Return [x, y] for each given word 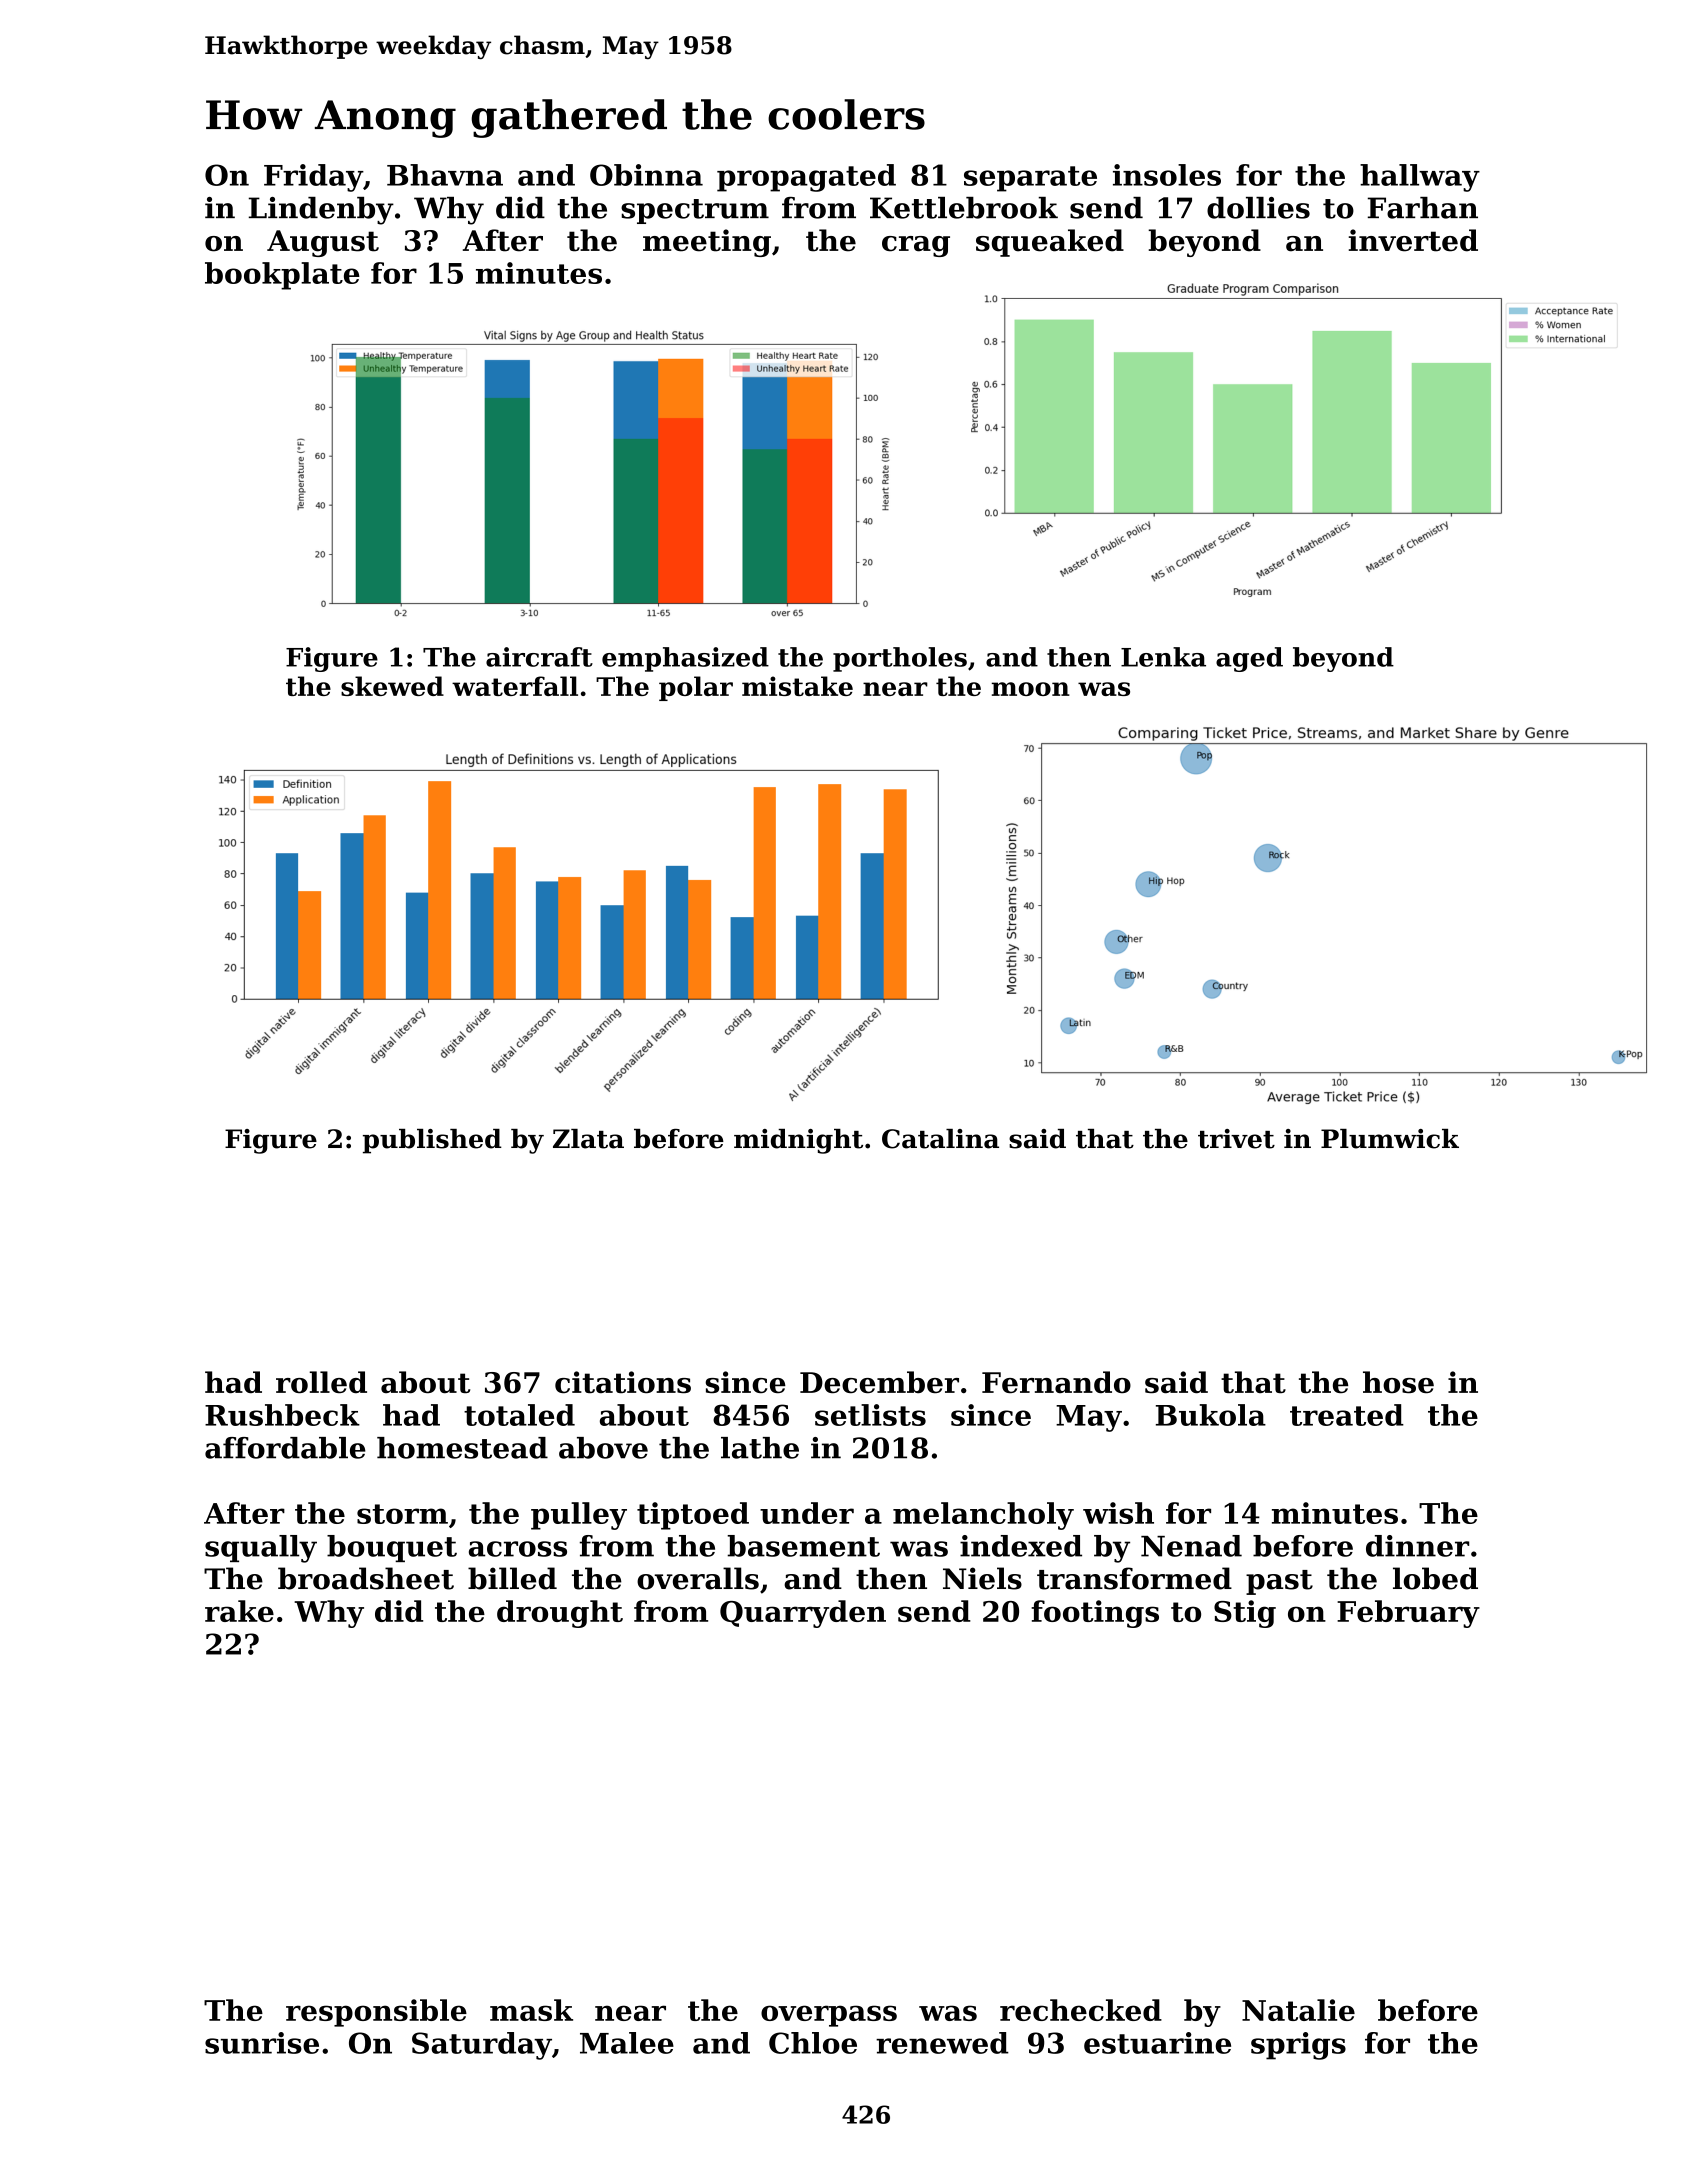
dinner [1417, 1546]
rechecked [1081, 2010]
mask [531, 2010]
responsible [376, 2013]
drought [560, 1614]
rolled [321, 1382]
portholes [900, 659]
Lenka [1163, 657]
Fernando [1056, 1382]
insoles [1167, 175]
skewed [392, 686]
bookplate [282, 276]
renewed [942, 2043]
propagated [806, 178]
